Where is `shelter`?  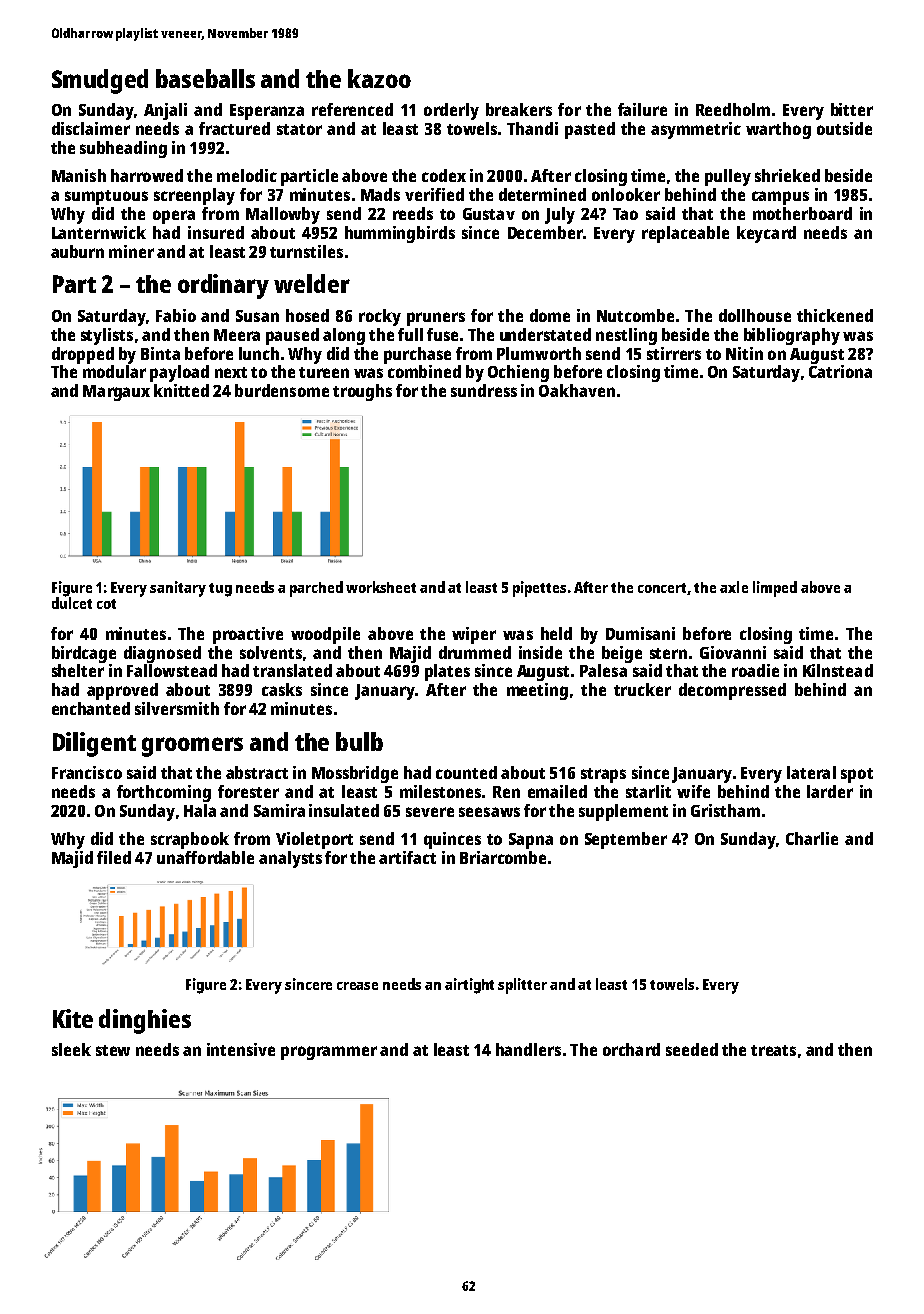
shelter is located at coordinates (78, 670).
